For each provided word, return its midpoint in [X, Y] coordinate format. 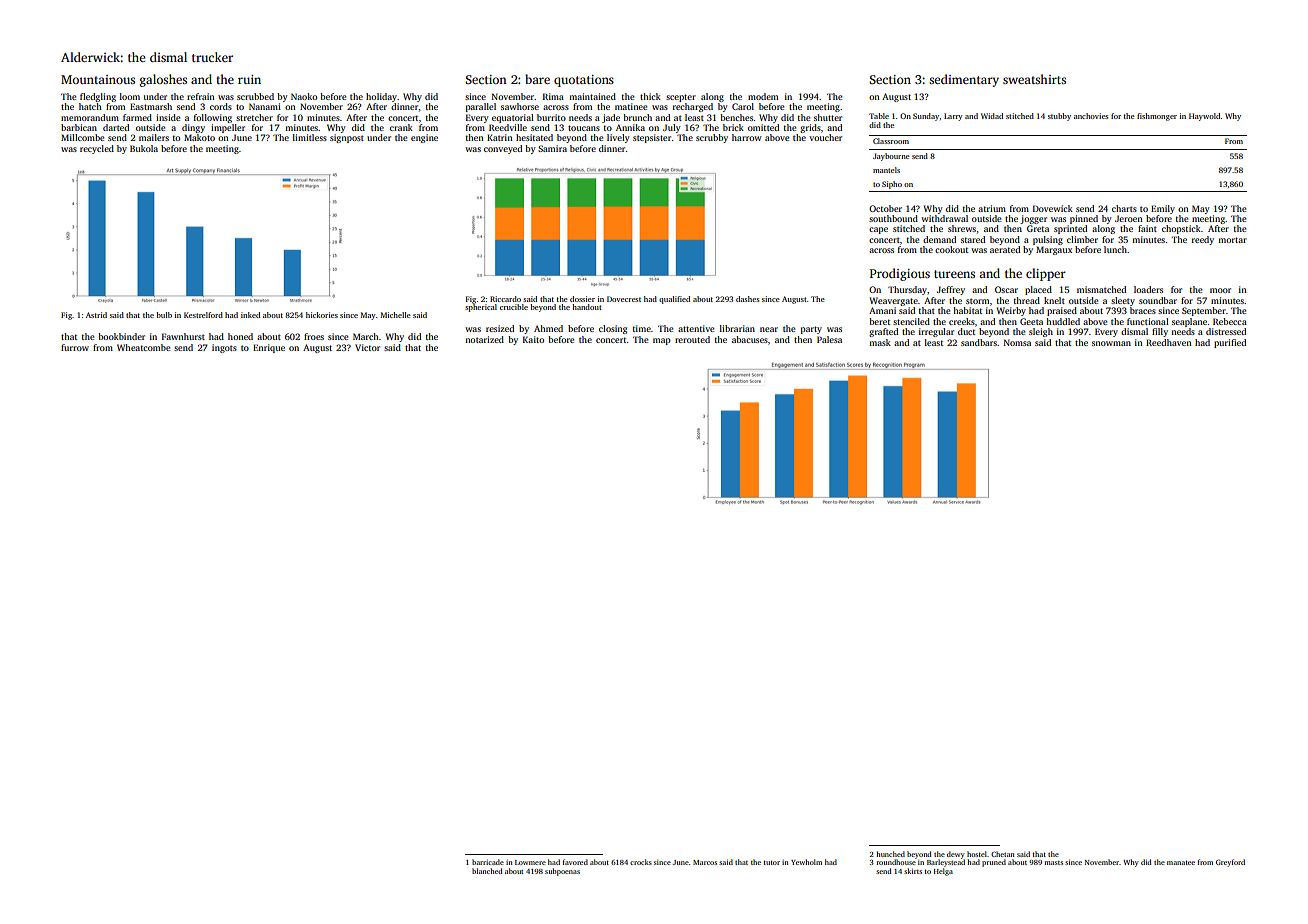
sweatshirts [1034, 79]
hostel [977, 854]
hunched [890, 854]
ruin [249, 79]
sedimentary [964, 80]
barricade [488, 862]
